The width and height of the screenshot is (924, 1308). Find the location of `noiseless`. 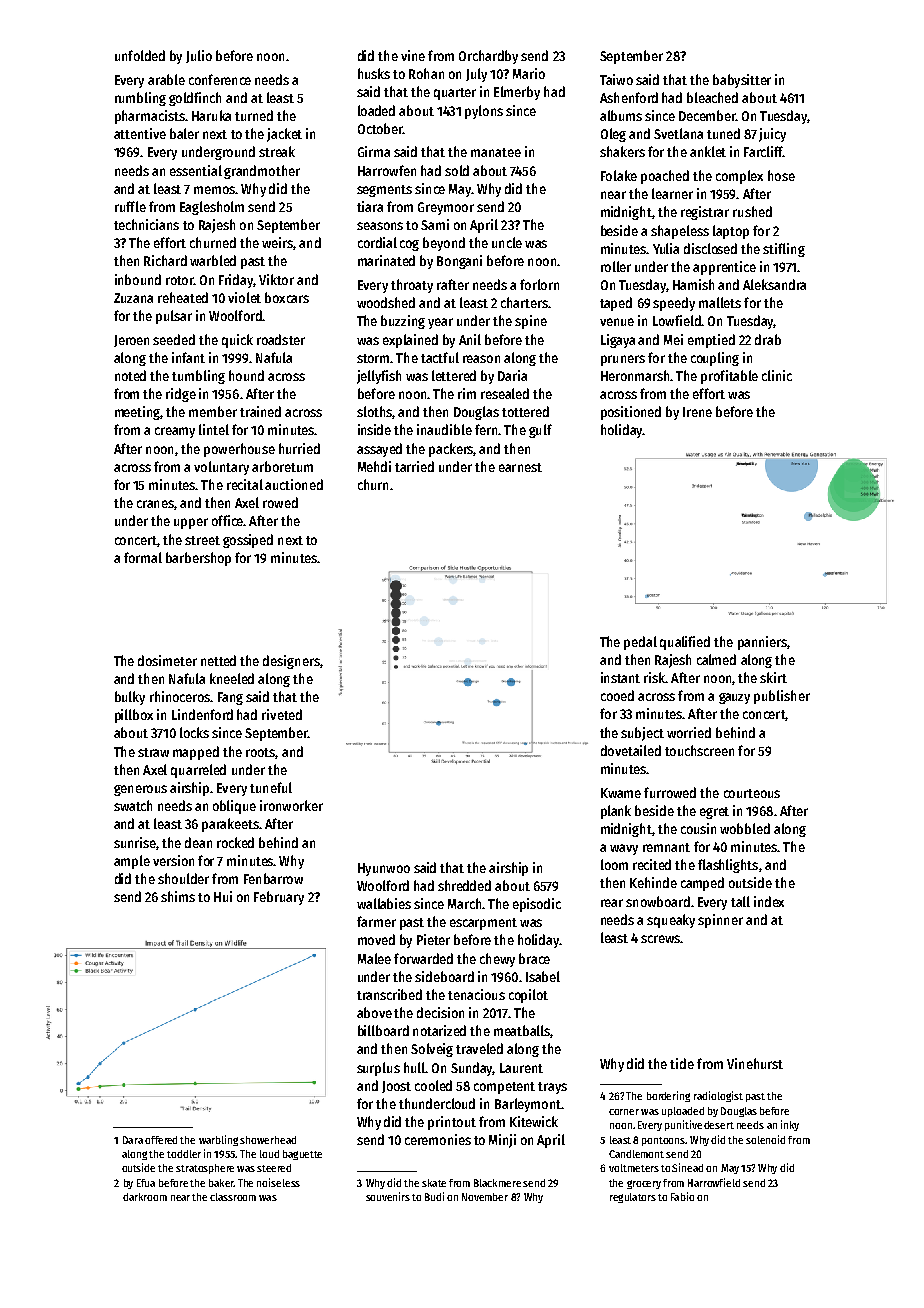

noiseless is located at coordinates (278, 1182).
